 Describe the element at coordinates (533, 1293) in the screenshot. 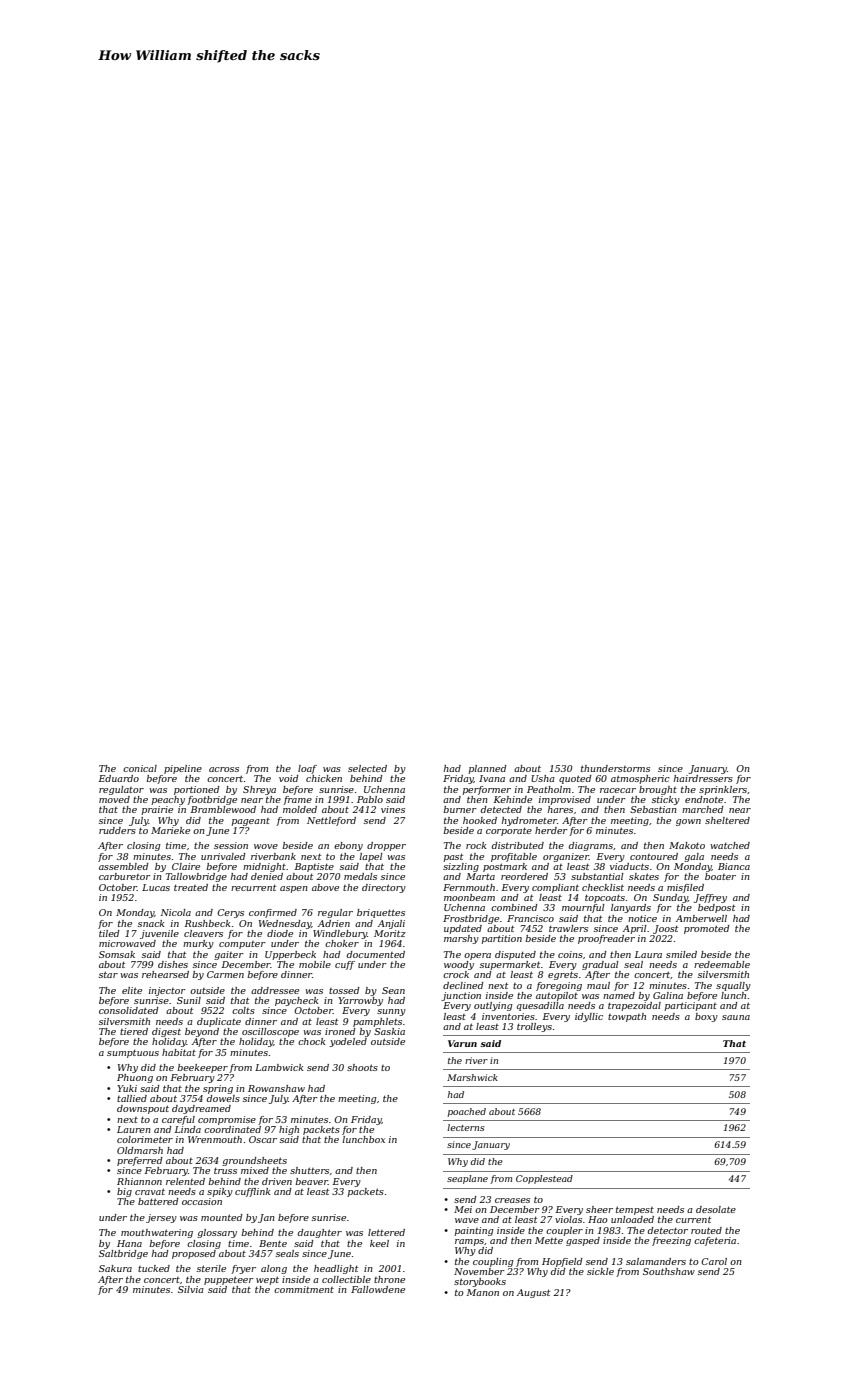

I see `August` at that location.
